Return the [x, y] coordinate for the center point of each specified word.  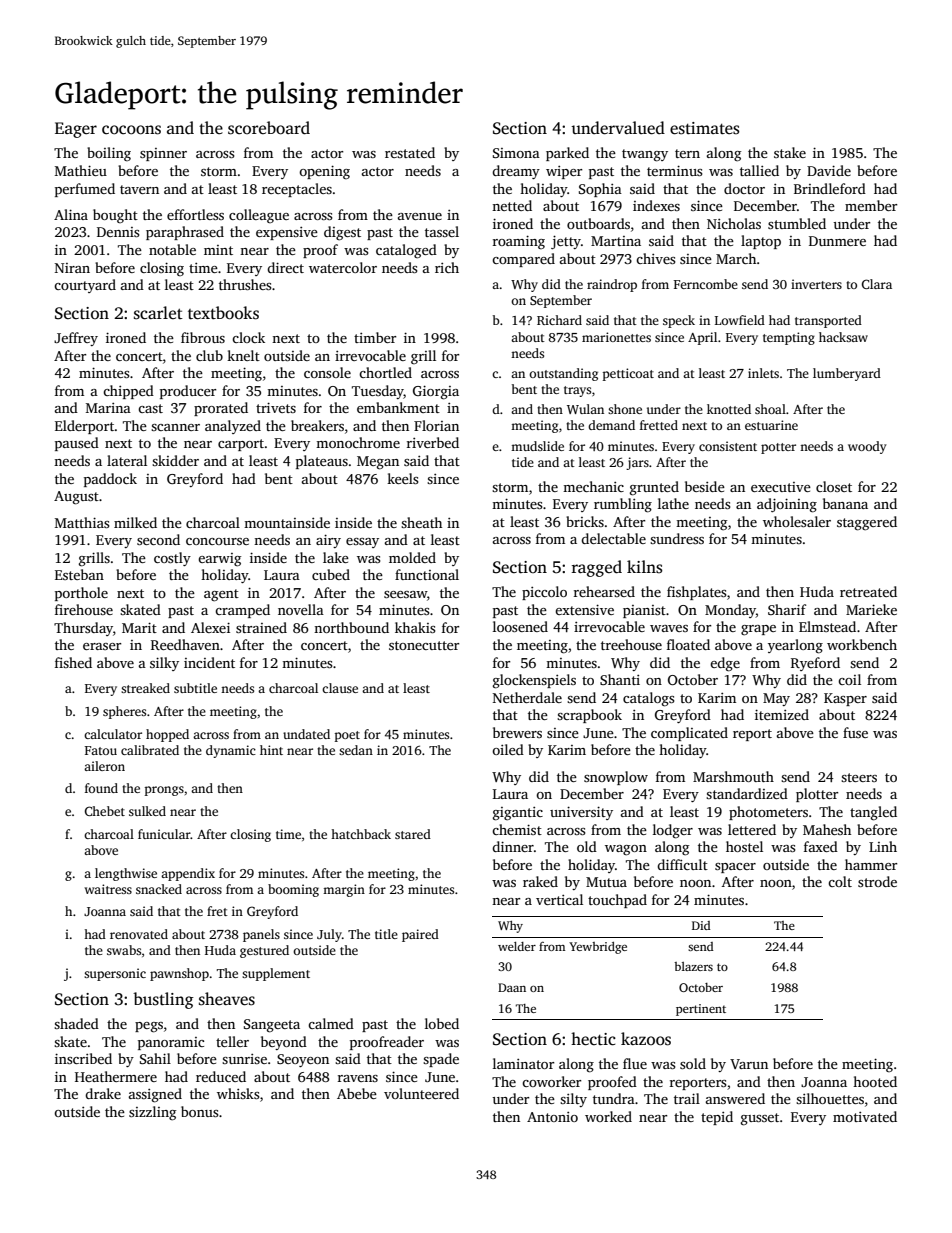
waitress [108, 889]
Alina [71, 214]
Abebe [357, 1093]
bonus [200, 1111]
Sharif [787, 609]
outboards [598, 223]
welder [517, 946]
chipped [128, 392]
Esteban [79, 574]
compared [523, 260]
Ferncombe [706, 284]
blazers [693, 966]
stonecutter [424, 645]
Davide [829, 170]
